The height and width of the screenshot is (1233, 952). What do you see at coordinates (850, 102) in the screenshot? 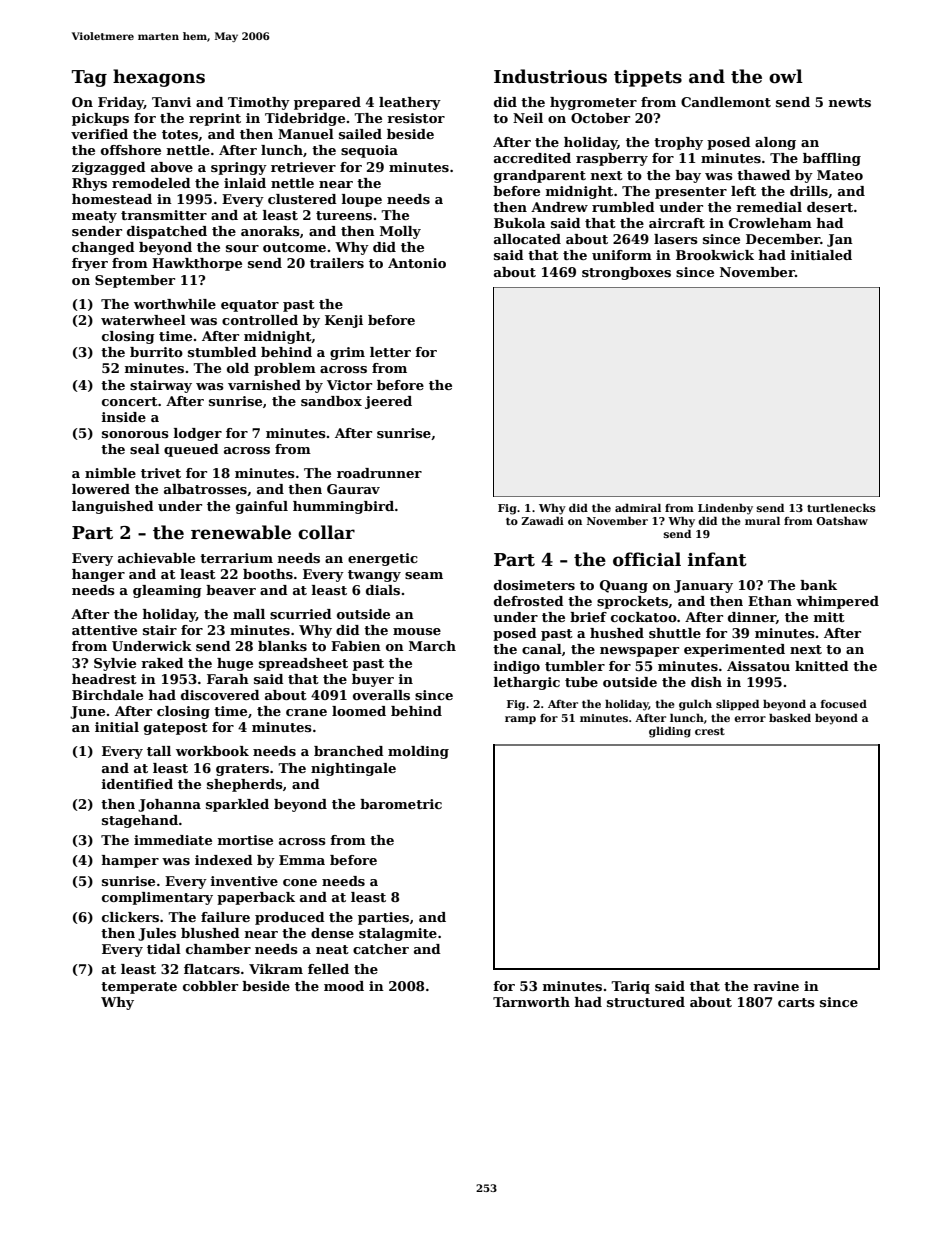
I see `newts` at bounding box center [850, 102].
